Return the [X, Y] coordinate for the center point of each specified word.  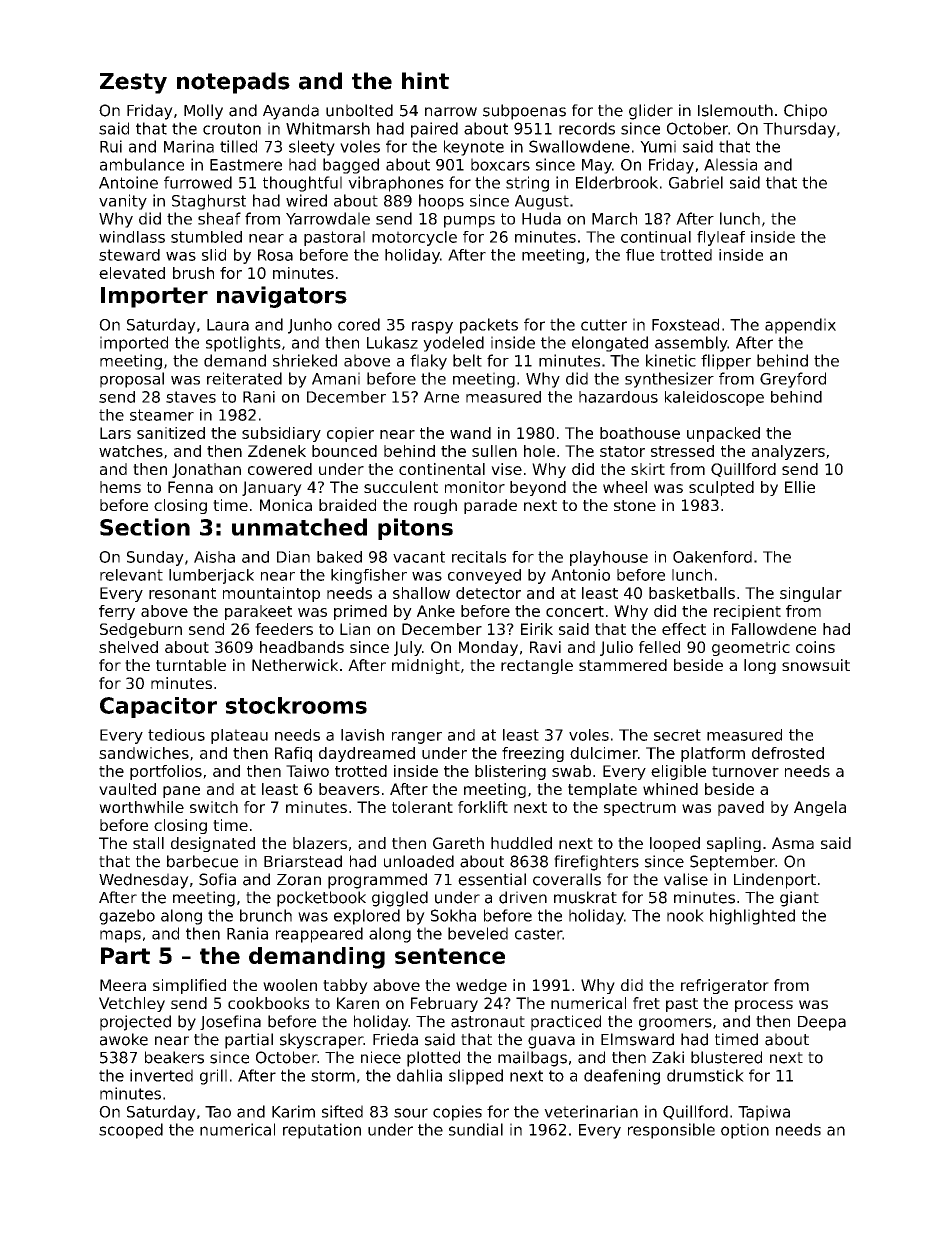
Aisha [214, 557]
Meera [123, 985]
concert [575, 611]
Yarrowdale [328, 218]
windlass [132, 237]
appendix [800, 326]
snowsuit [816, 665]
